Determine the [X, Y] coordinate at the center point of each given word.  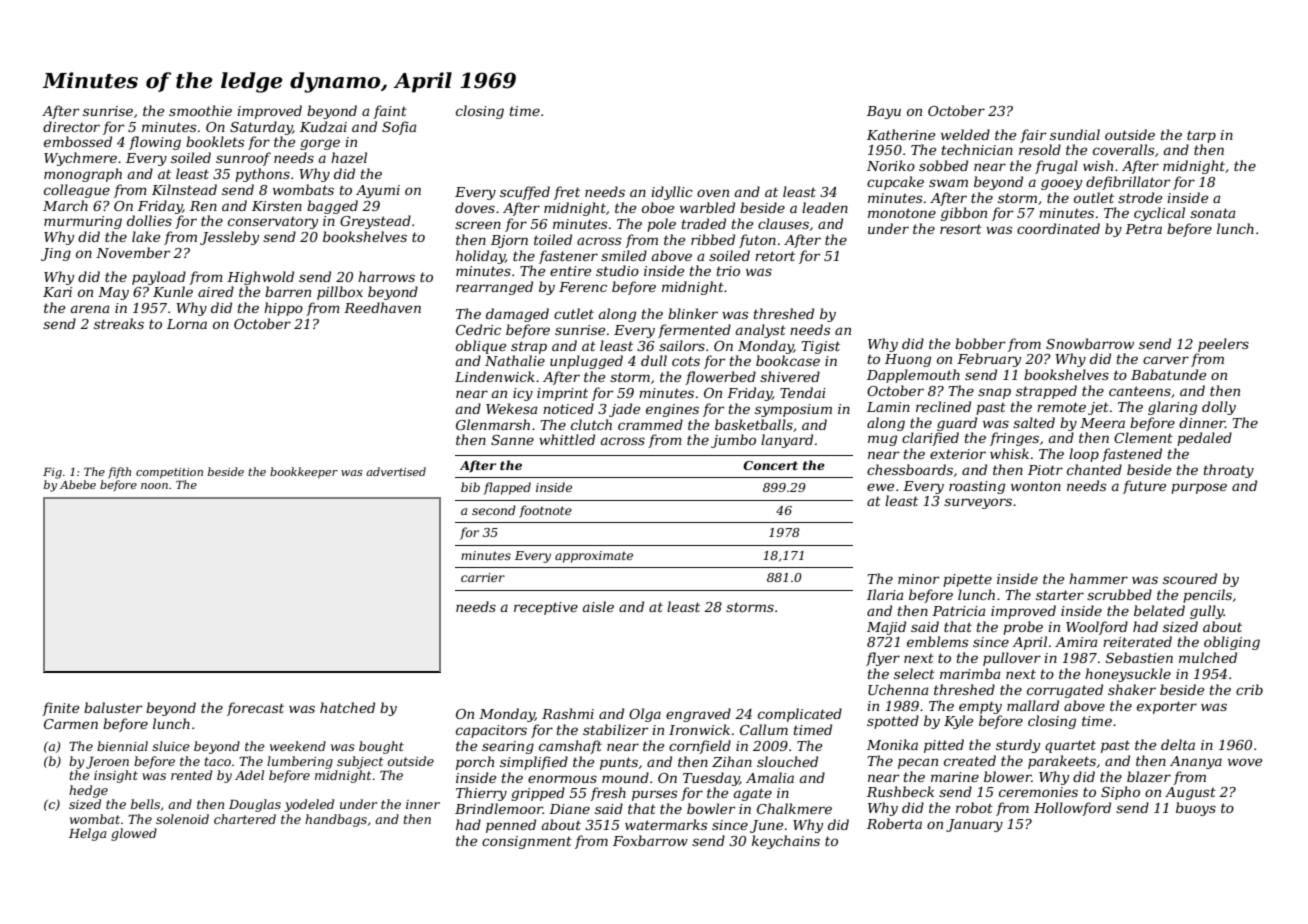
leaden [825, 207]
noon [154, 486]
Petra [1143, 229]
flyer [883, 659]
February [989, 360]
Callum [764, 729]
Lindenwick [495, 376]
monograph [83, 175]
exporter [1167, 707]
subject [360, 762]
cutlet [574, 313]
